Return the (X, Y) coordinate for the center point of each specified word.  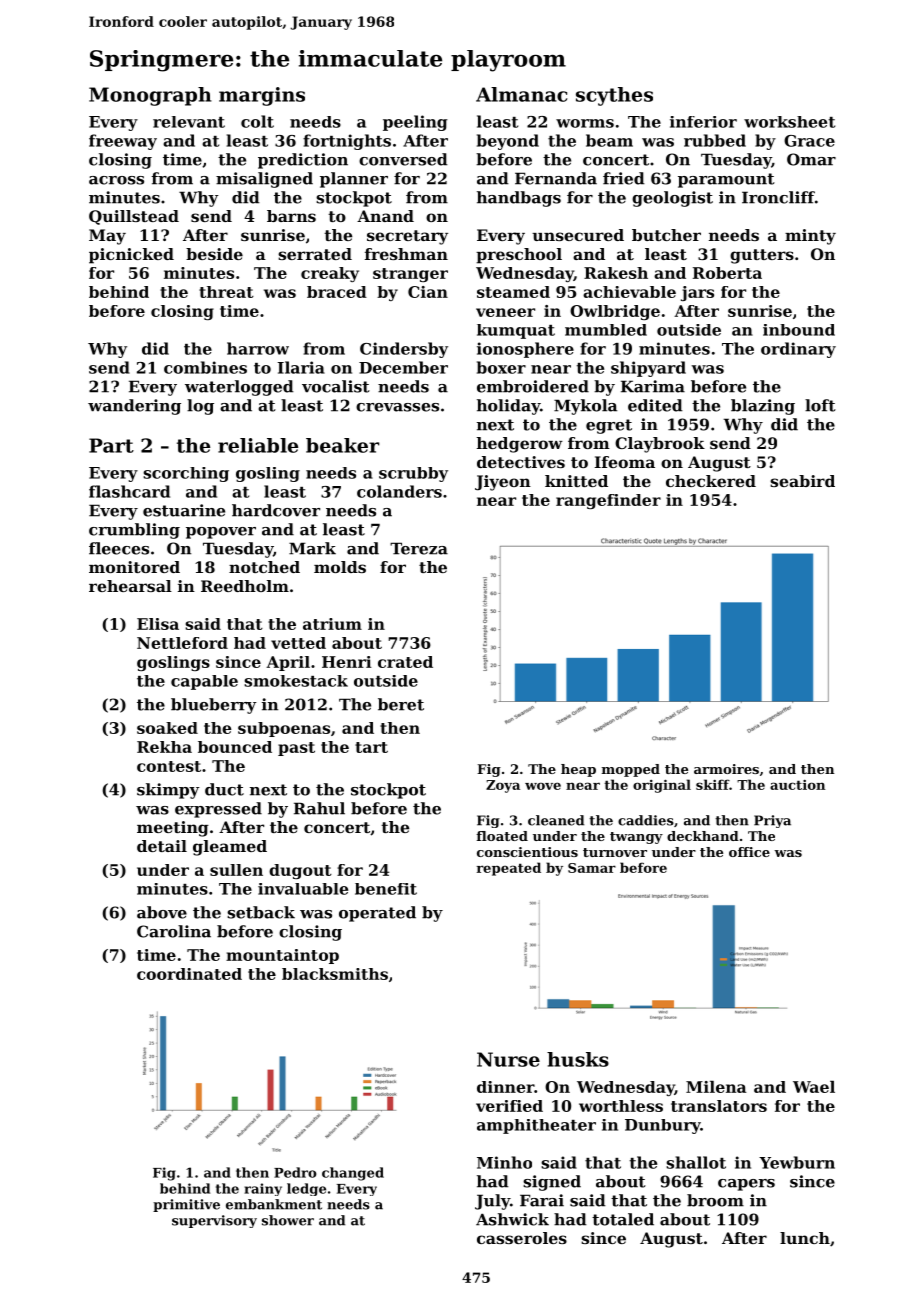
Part (111, 445)
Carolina (174, 931)
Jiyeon (503, 483)
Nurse (508, 1059)
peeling (415, 123)
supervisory (214, 1221)
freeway (123, 142)
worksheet (789, 122)
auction (797, 785)
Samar (592, 868)
